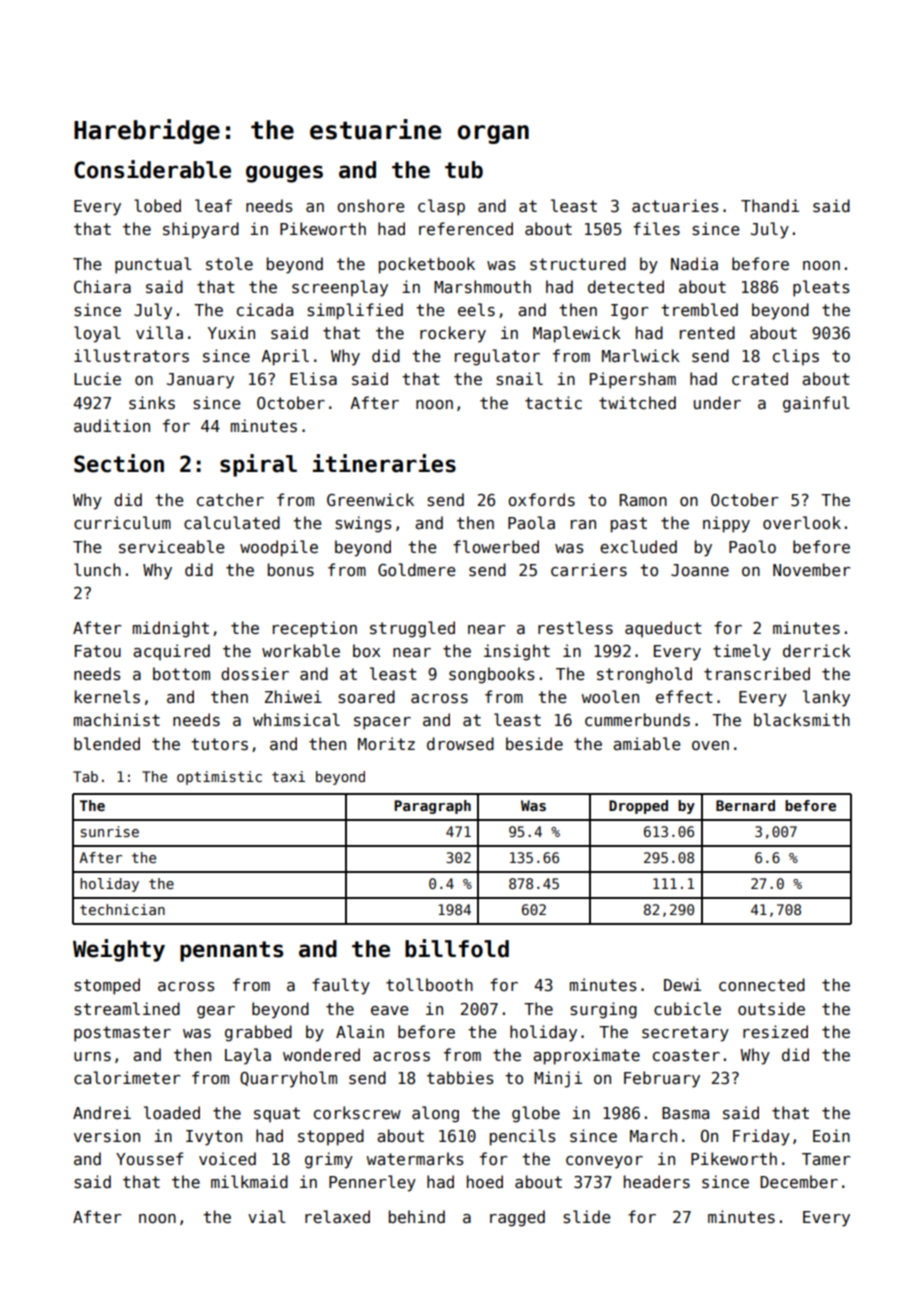  Describe the element at coordinates (213, 205) in the screenshot. I see `leaf` at that location.
